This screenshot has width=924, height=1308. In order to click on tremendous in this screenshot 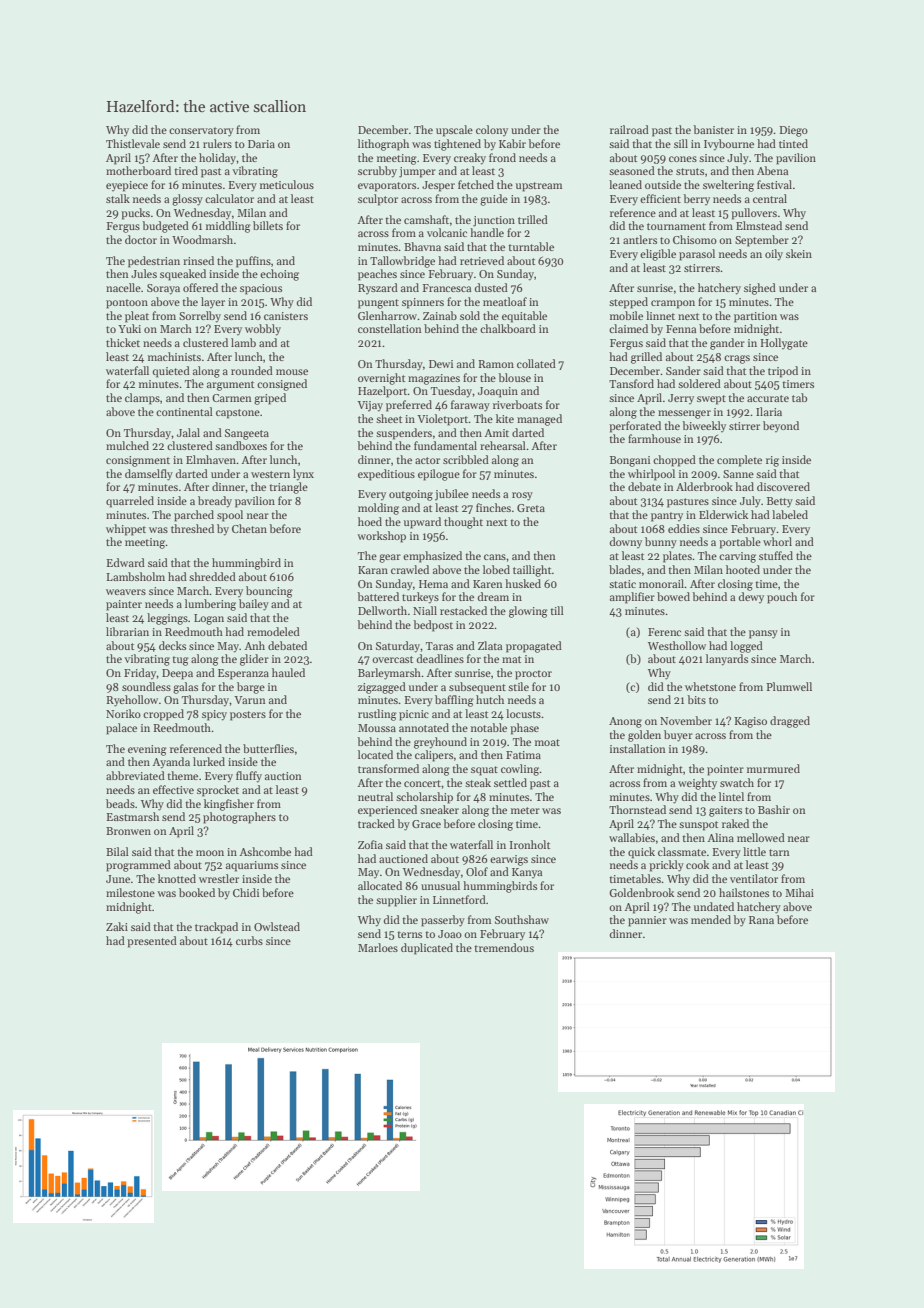, I will do `click(504, 947)`.
